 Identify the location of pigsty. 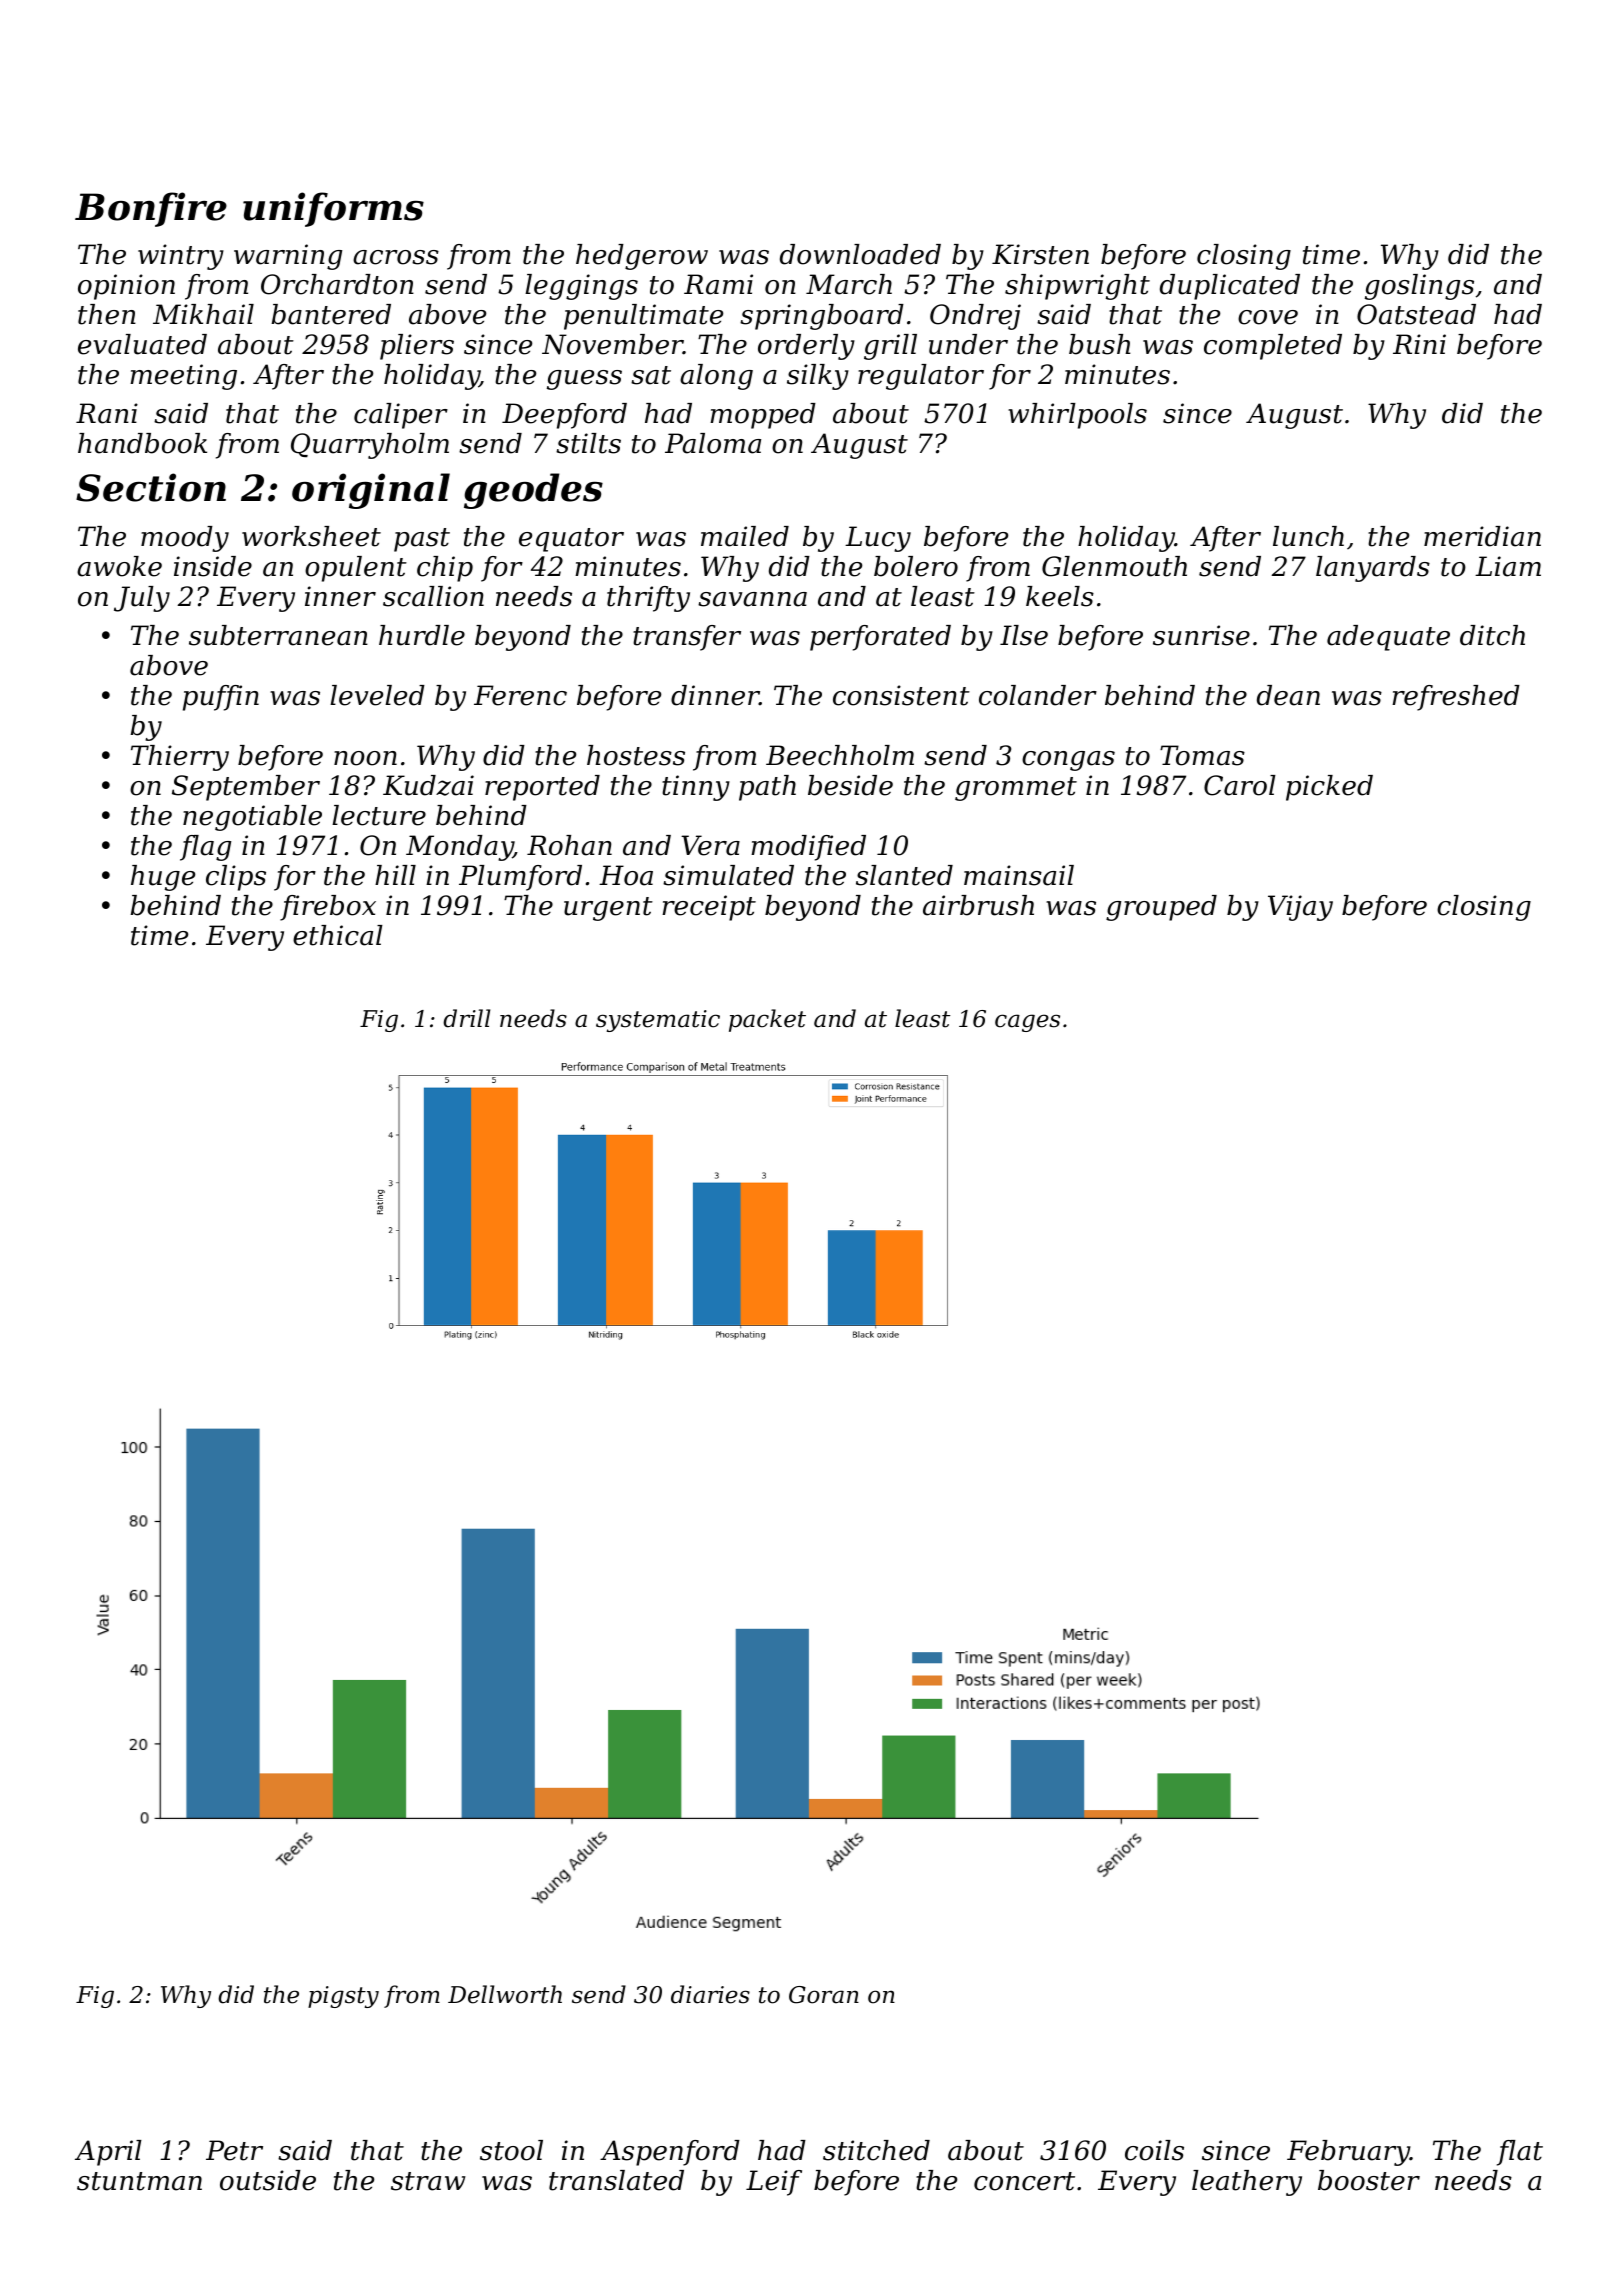
(343, 1997).
